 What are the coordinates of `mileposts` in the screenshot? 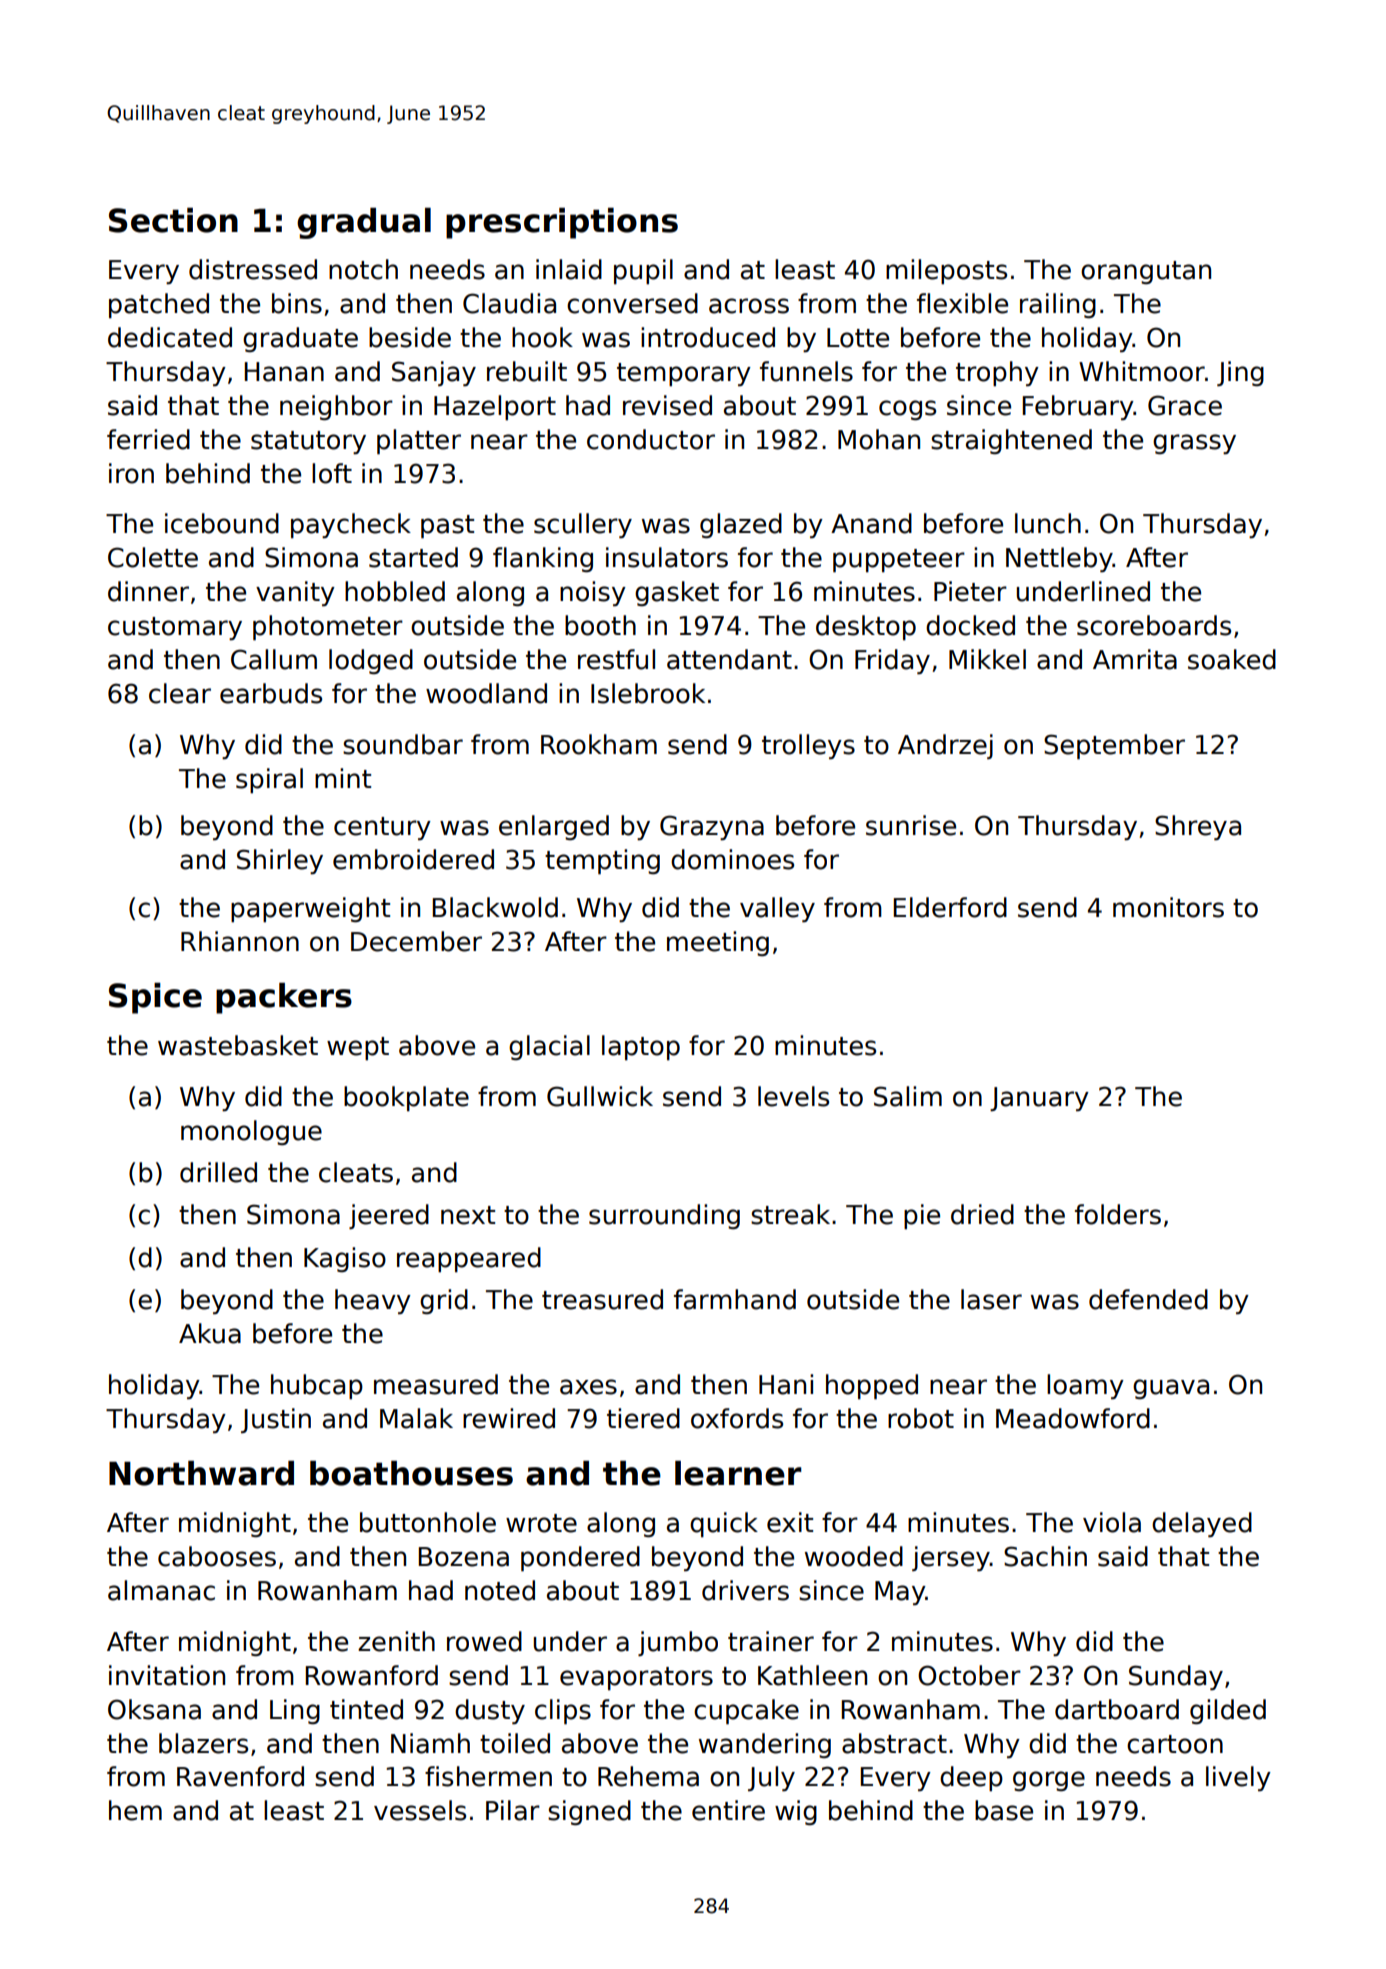 It's located at (946, 271).
